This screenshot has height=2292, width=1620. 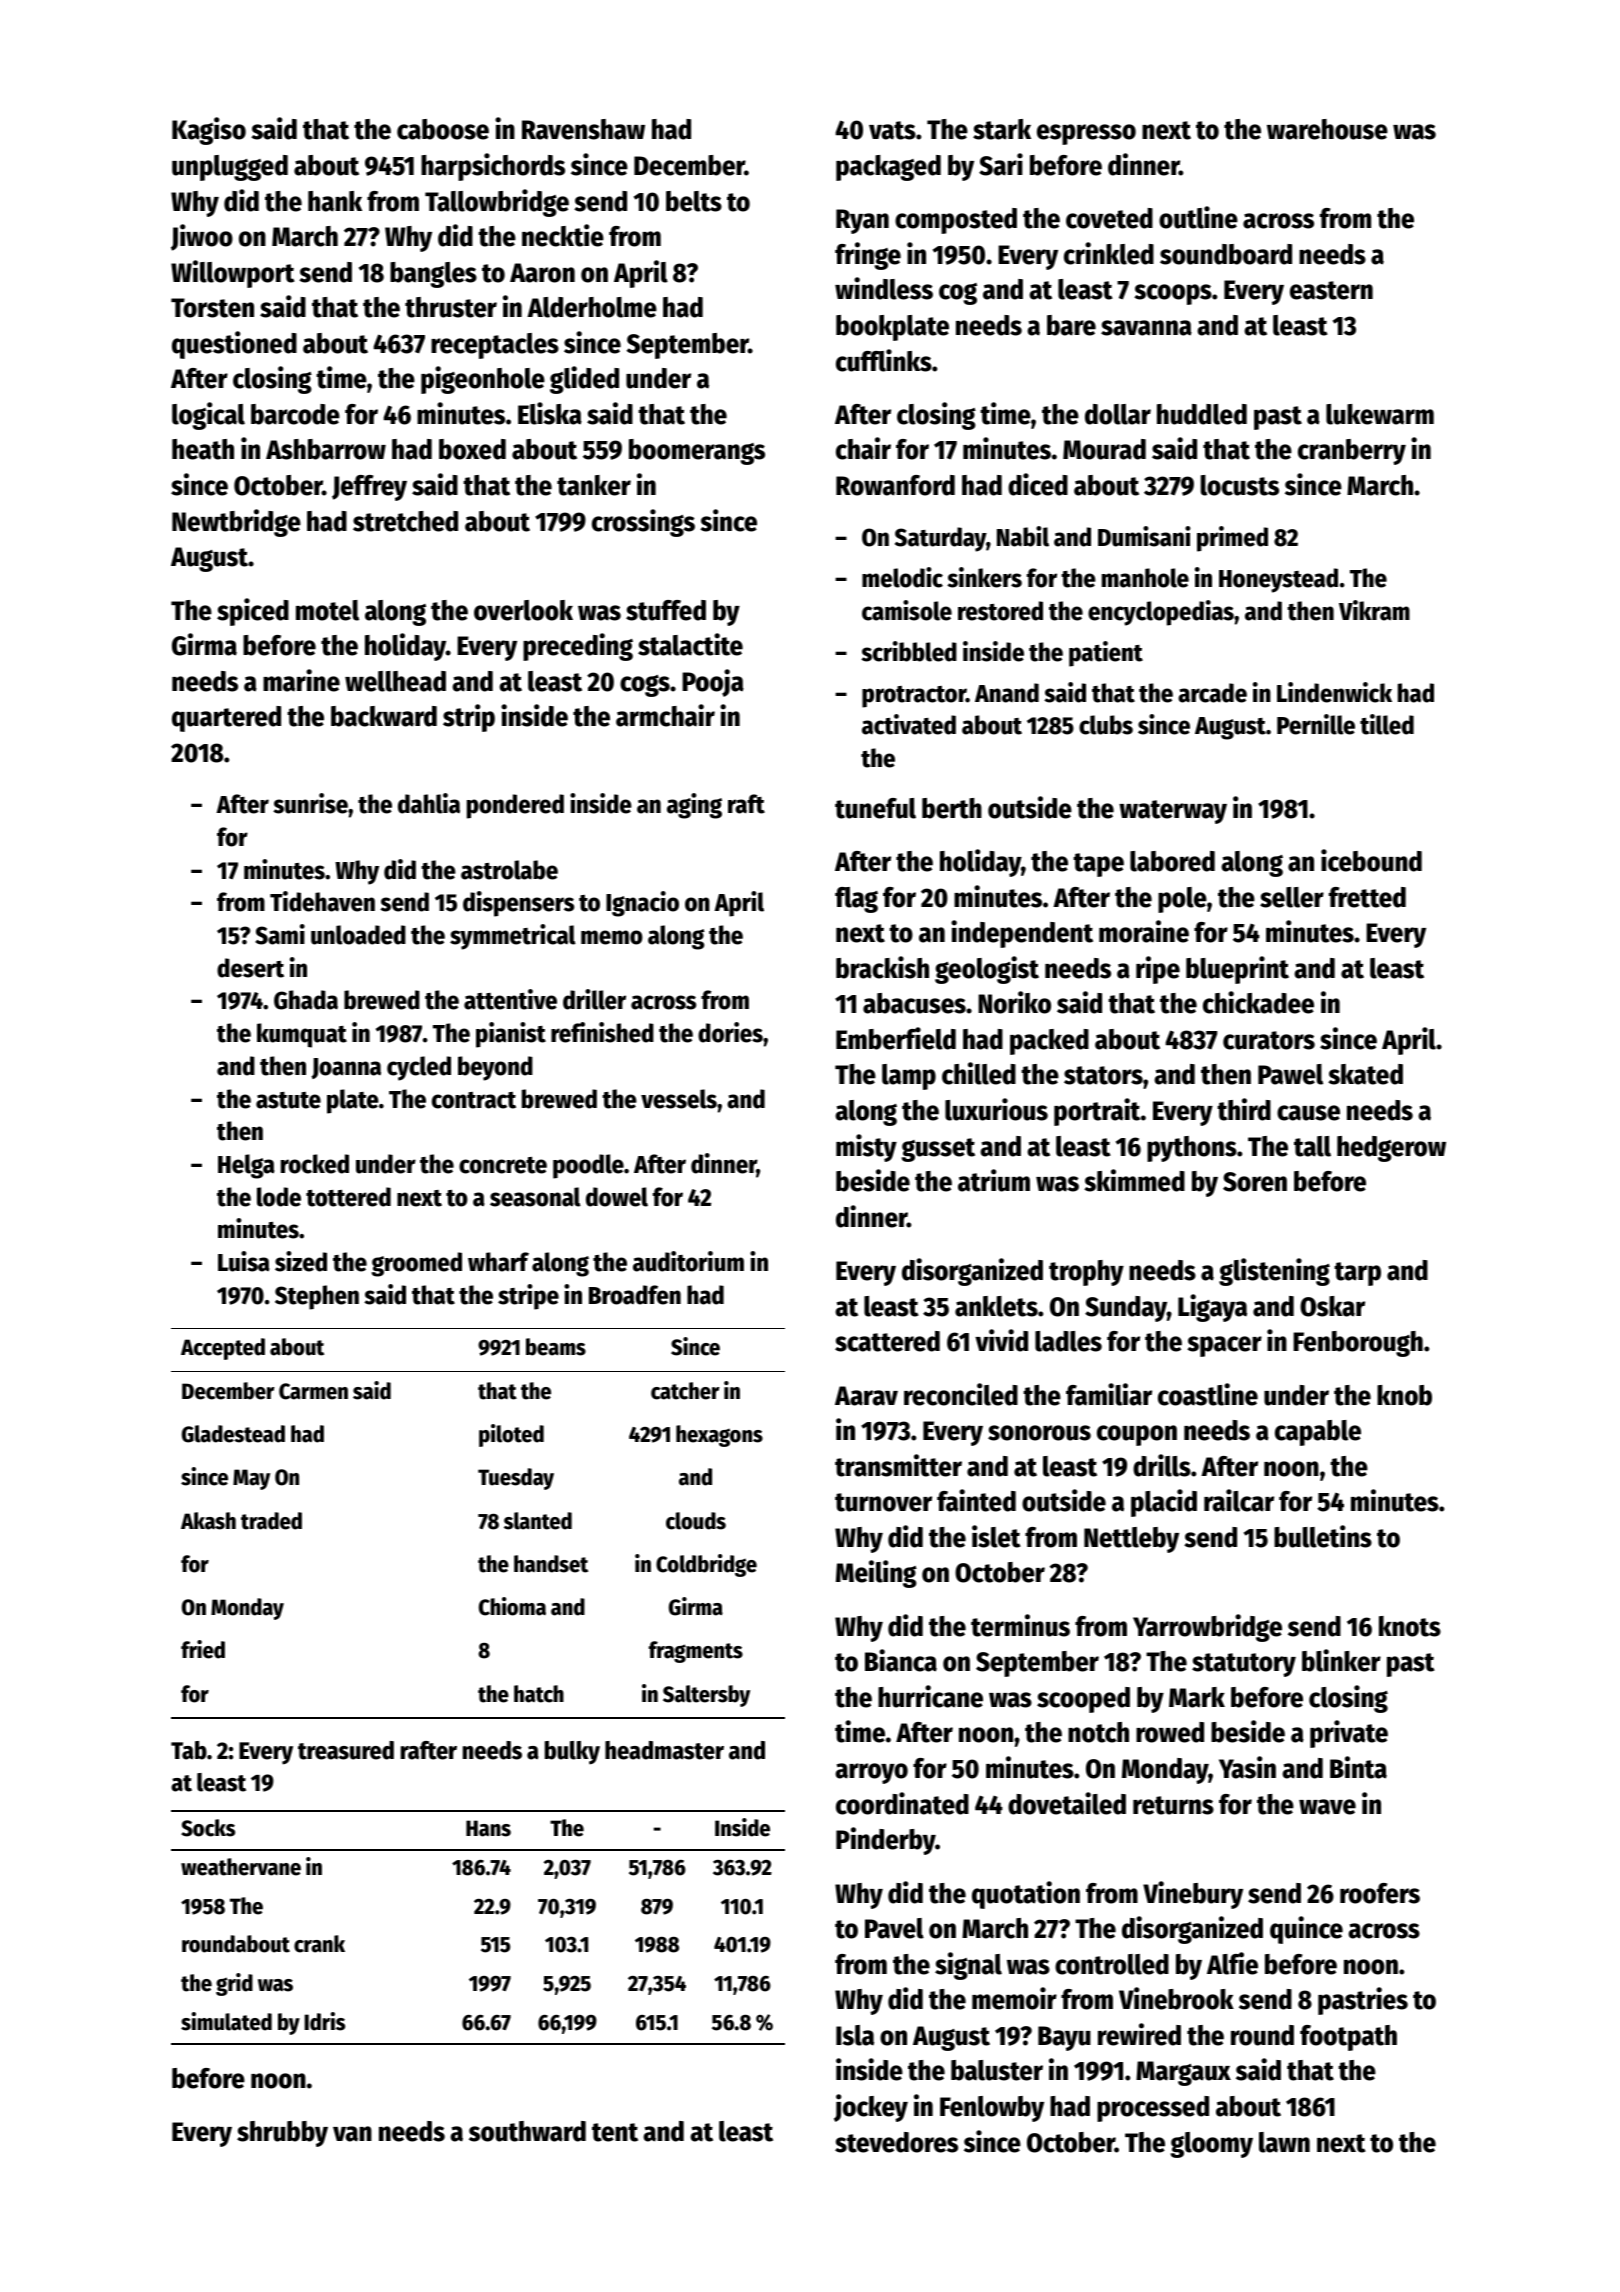 What do you see at coordinates (369, 488) in the screenshot?
I see `Jeffrey` at bounding box center [369, 488].
